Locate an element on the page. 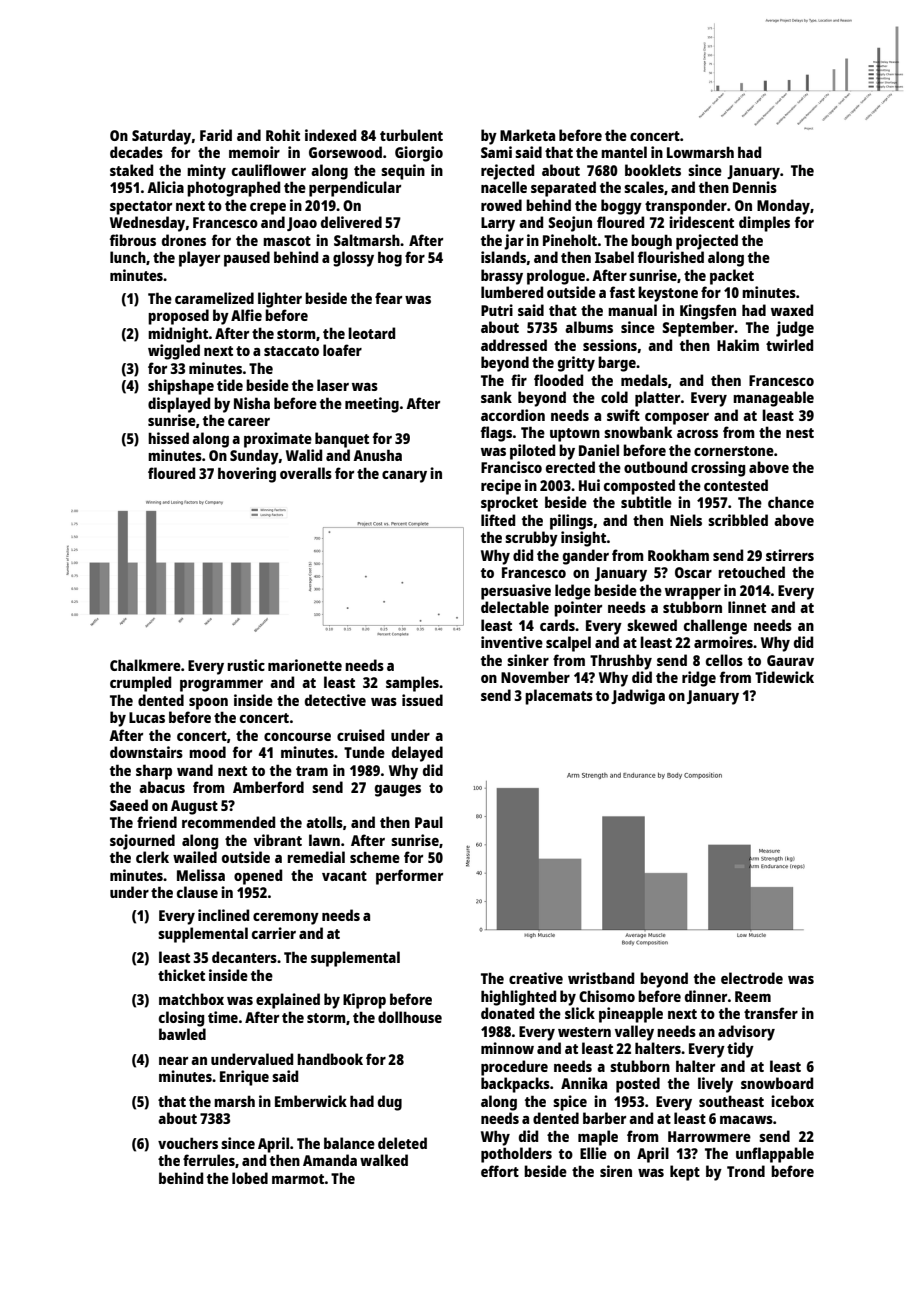 The height and width of the document is (1314, 924). Dennis is located at coordinates (755, 187).
